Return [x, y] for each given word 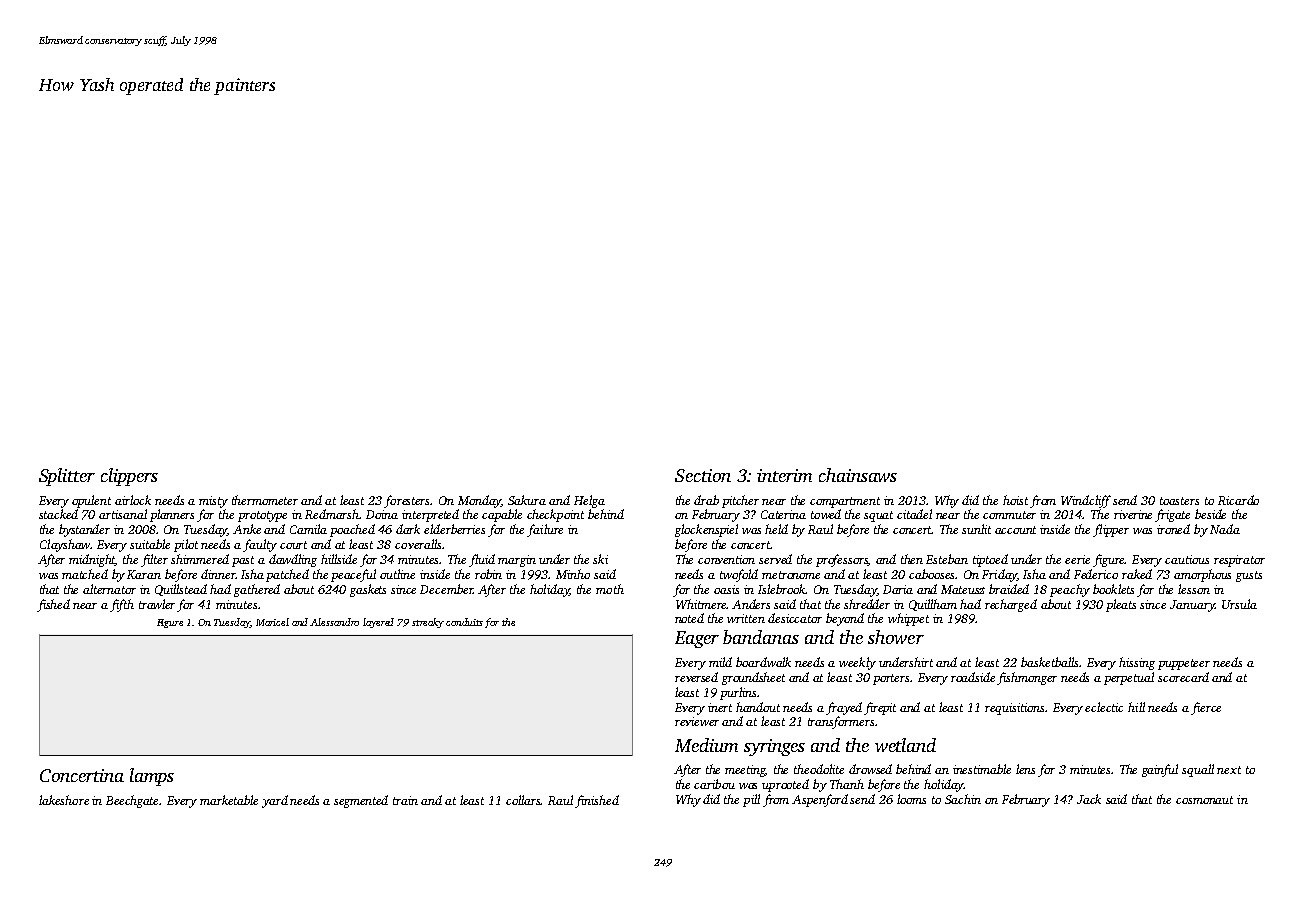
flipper [1111, 530]
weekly [857, 663]
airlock [133, 500]
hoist [1015, 500]
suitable [150, 544]
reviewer [697, 721]
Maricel [272, 622]
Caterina [783, 514]
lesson [1194, 589]
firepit [880, 708]
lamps [152, 777]
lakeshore [64, 800]
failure [545, 530]
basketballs [1049, 662]
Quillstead [181, 590]
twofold [739, 575]
